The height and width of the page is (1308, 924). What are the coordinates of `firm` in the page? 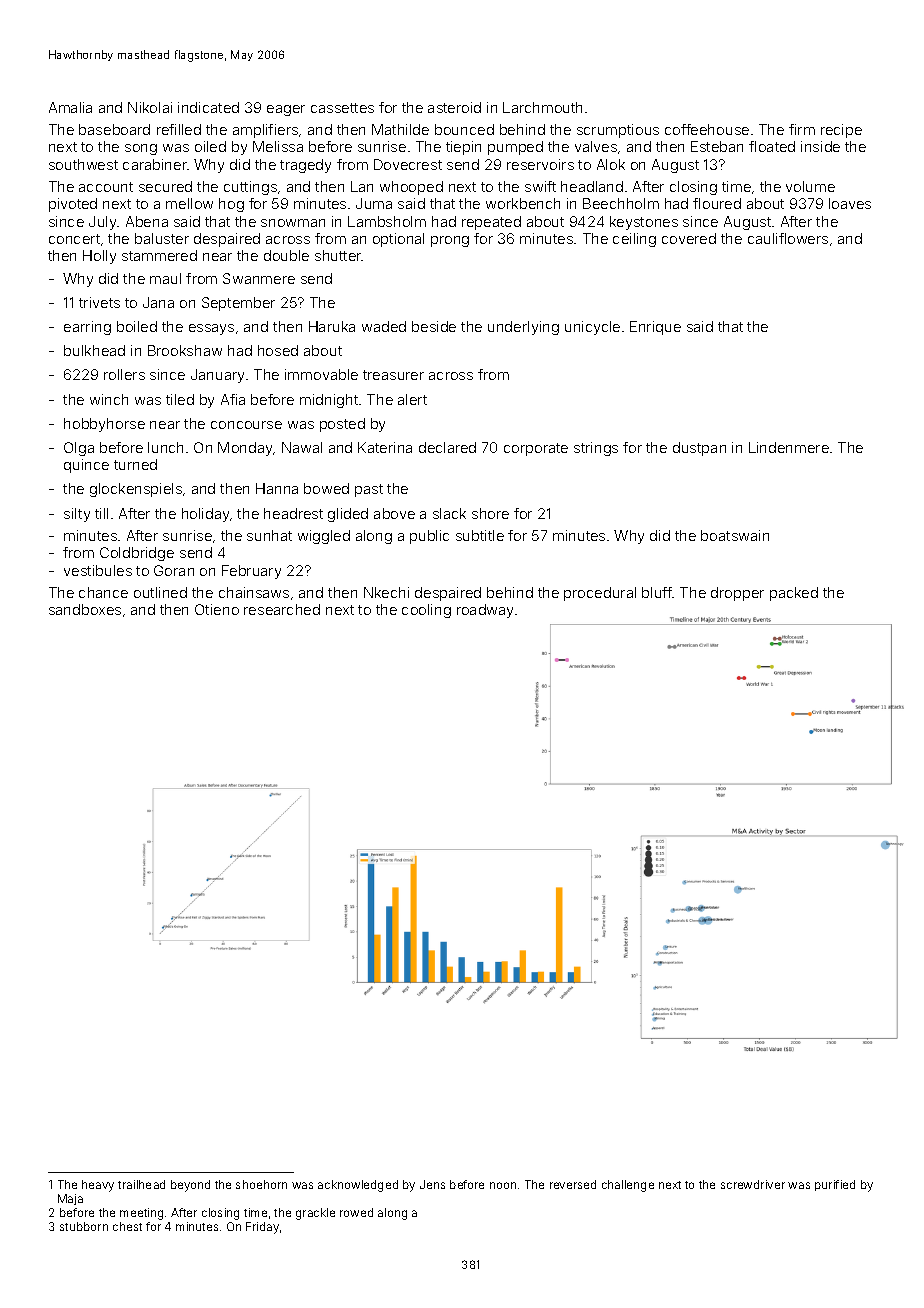 It's located at (802, 129).
